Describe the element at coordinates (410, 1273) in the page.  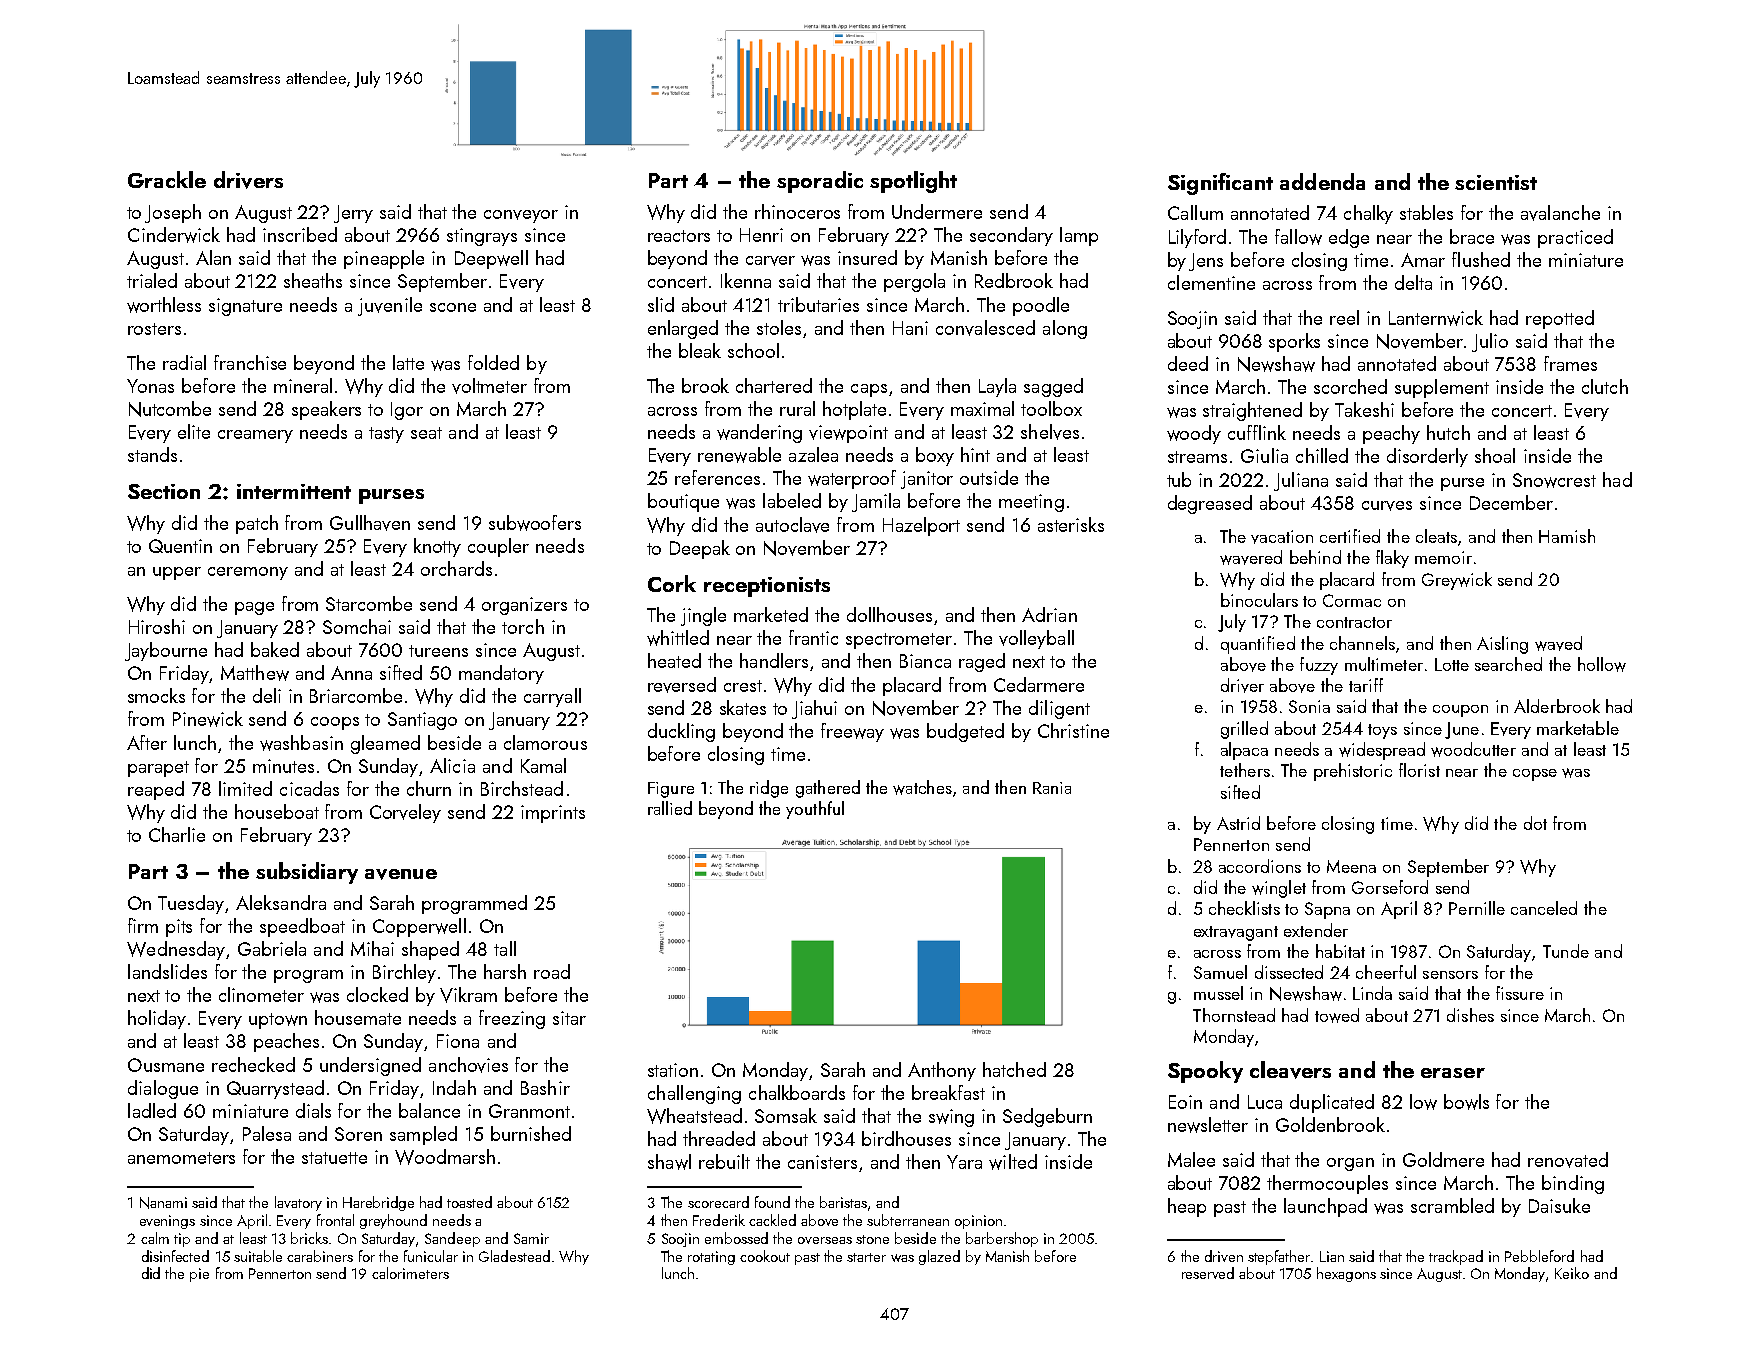
I see `calorimeters` at that location.
